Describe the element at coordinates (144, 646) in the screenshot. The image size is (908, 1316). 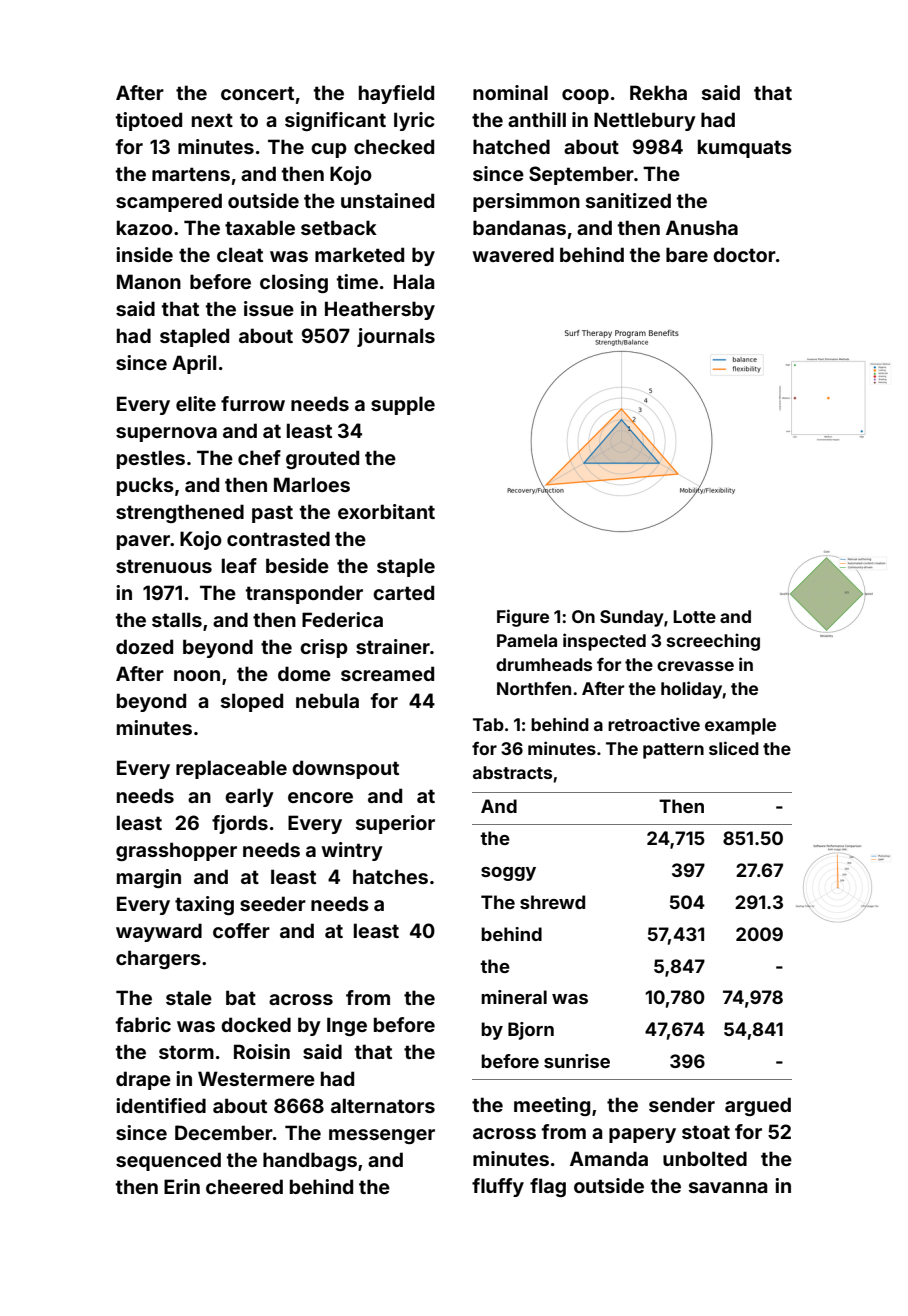
I see `dozed` at that location.
